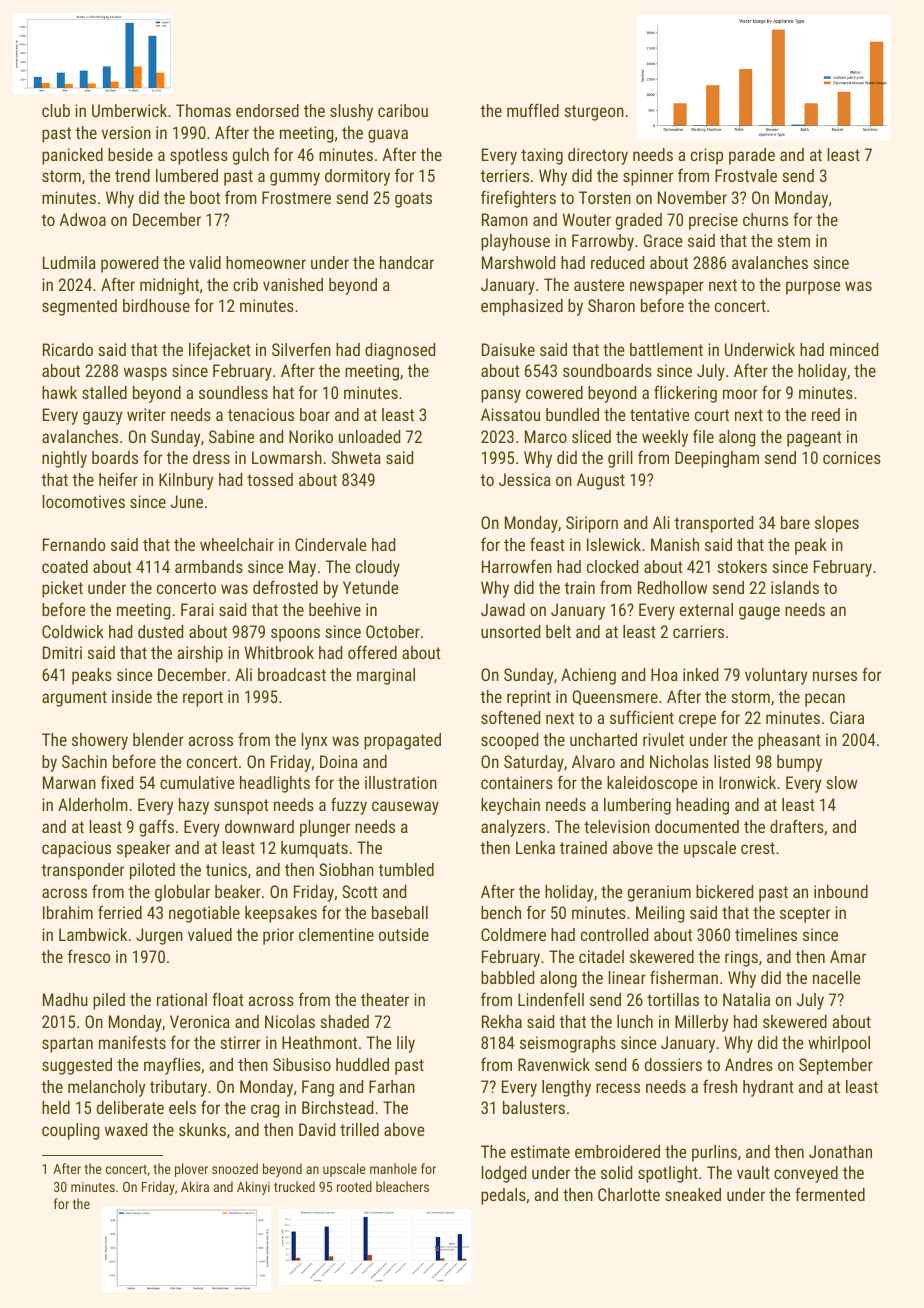 This screenshot has width=924, height=1308. Describe the element at coordinates (503, 609) in the screenshot. I see `Jawad` at that location.
